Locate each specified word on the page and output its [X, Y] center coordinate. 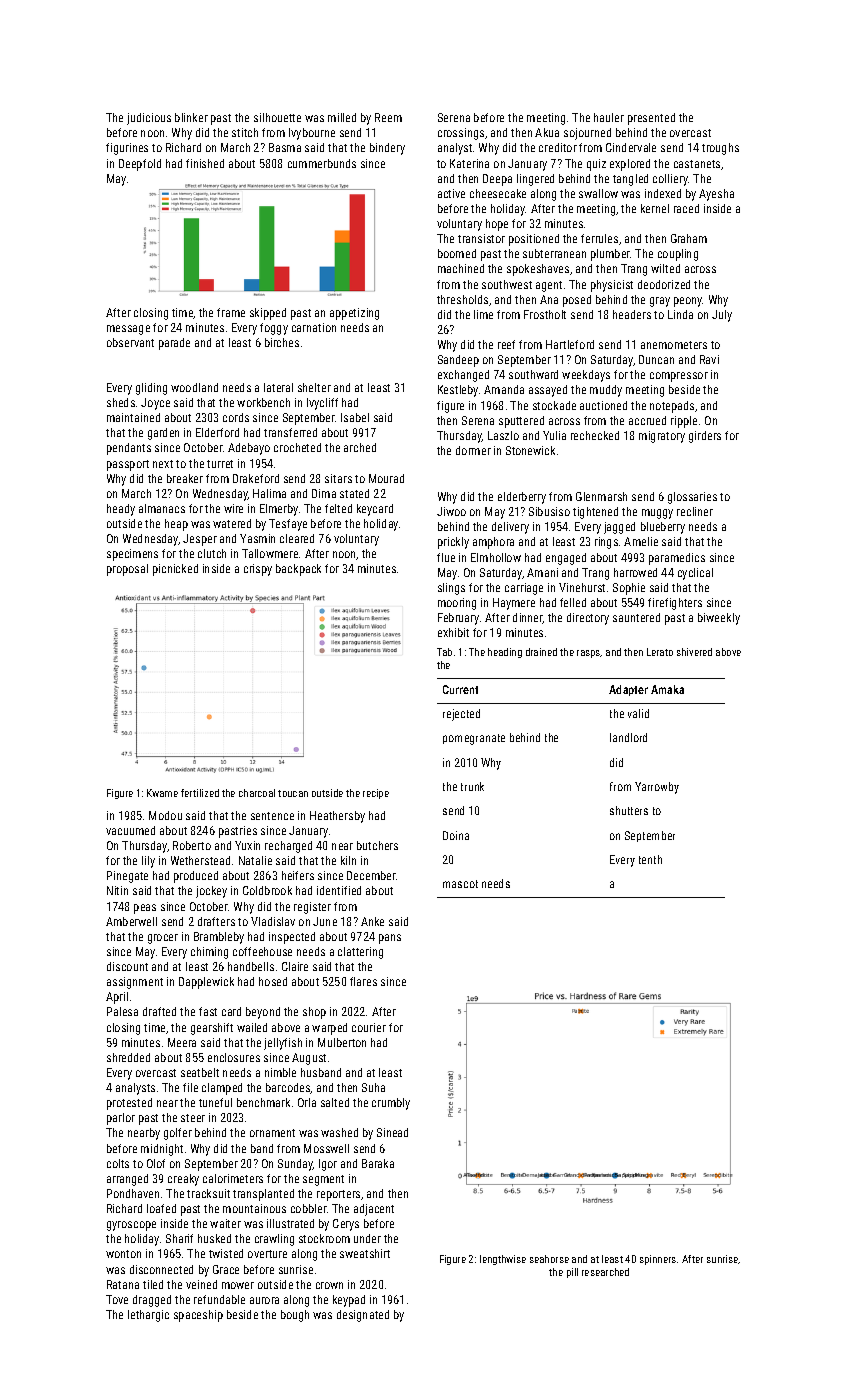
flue [446, 557]
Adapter [628, 690]
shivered [694, 652]
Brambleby [219, 938]
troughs [720, 149]
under [367, 1238]
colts [118, 1163]
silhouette [277, 117]
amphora [493, 543]
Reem [388, 117]
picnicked [175, 570]
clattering [360, 953]
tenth [650, 859]
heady [121, 510]
